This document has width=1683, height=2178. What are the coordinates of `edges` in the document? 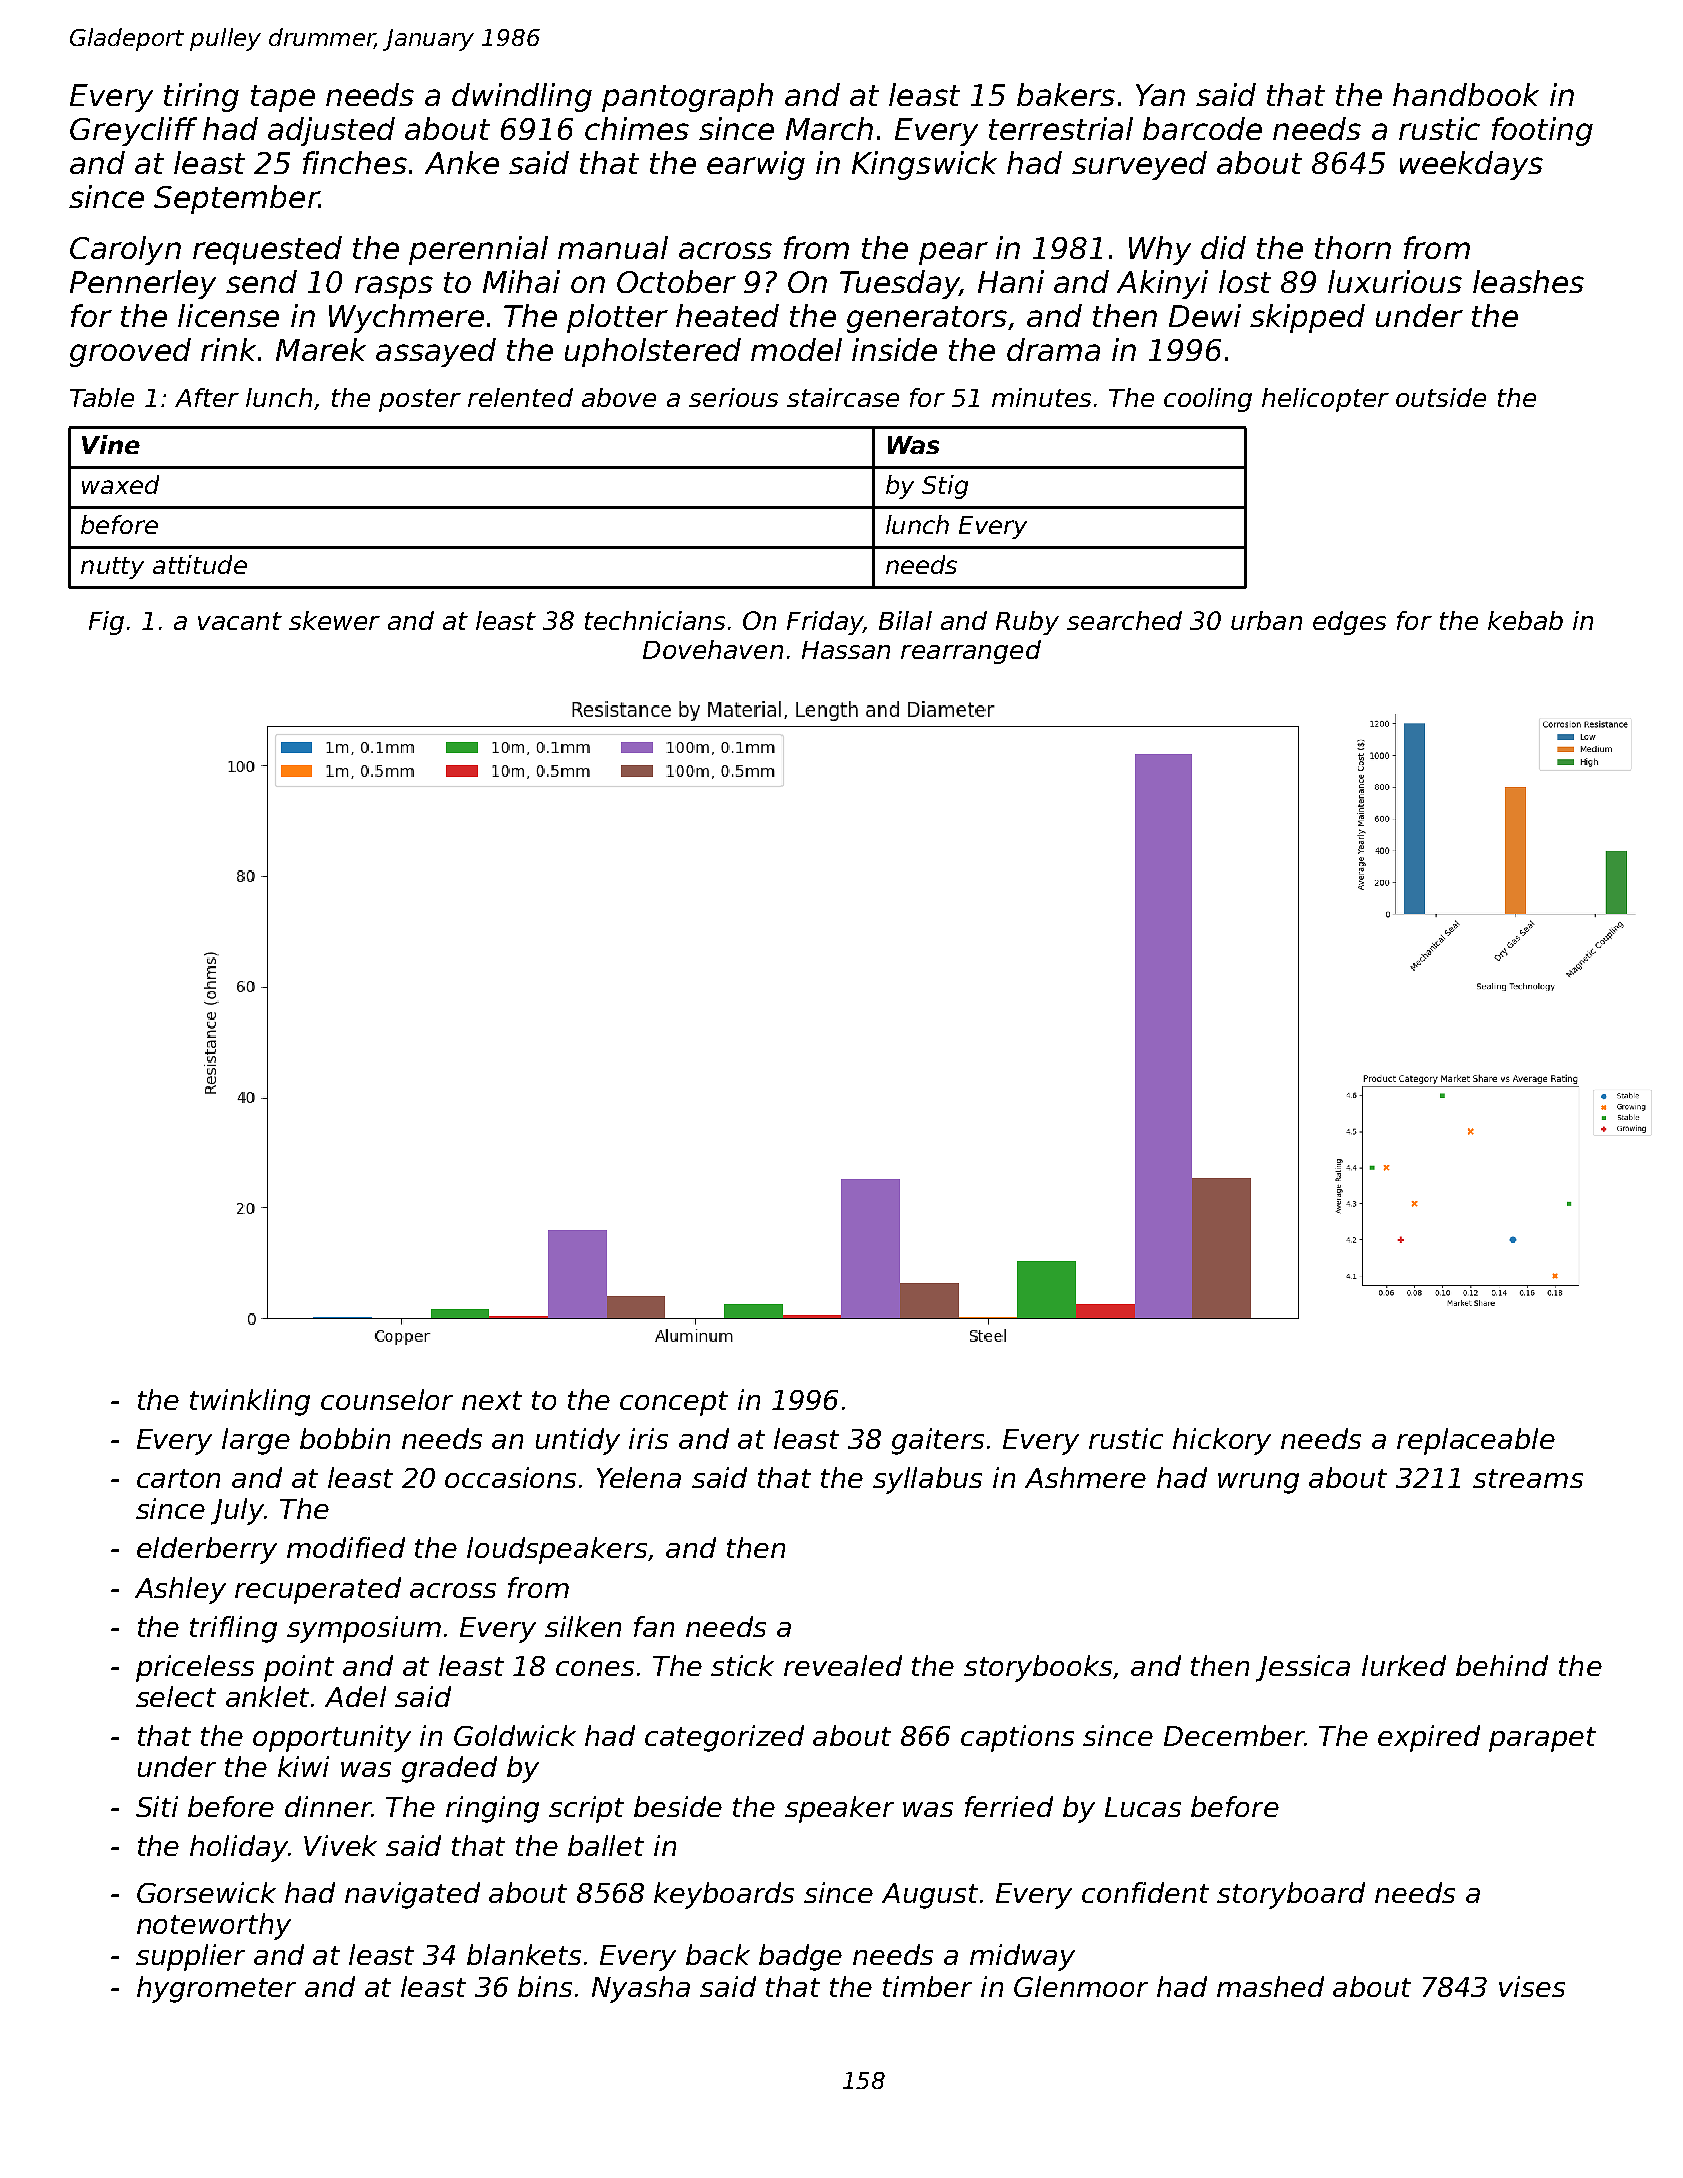 It's located at (1349, 623).
